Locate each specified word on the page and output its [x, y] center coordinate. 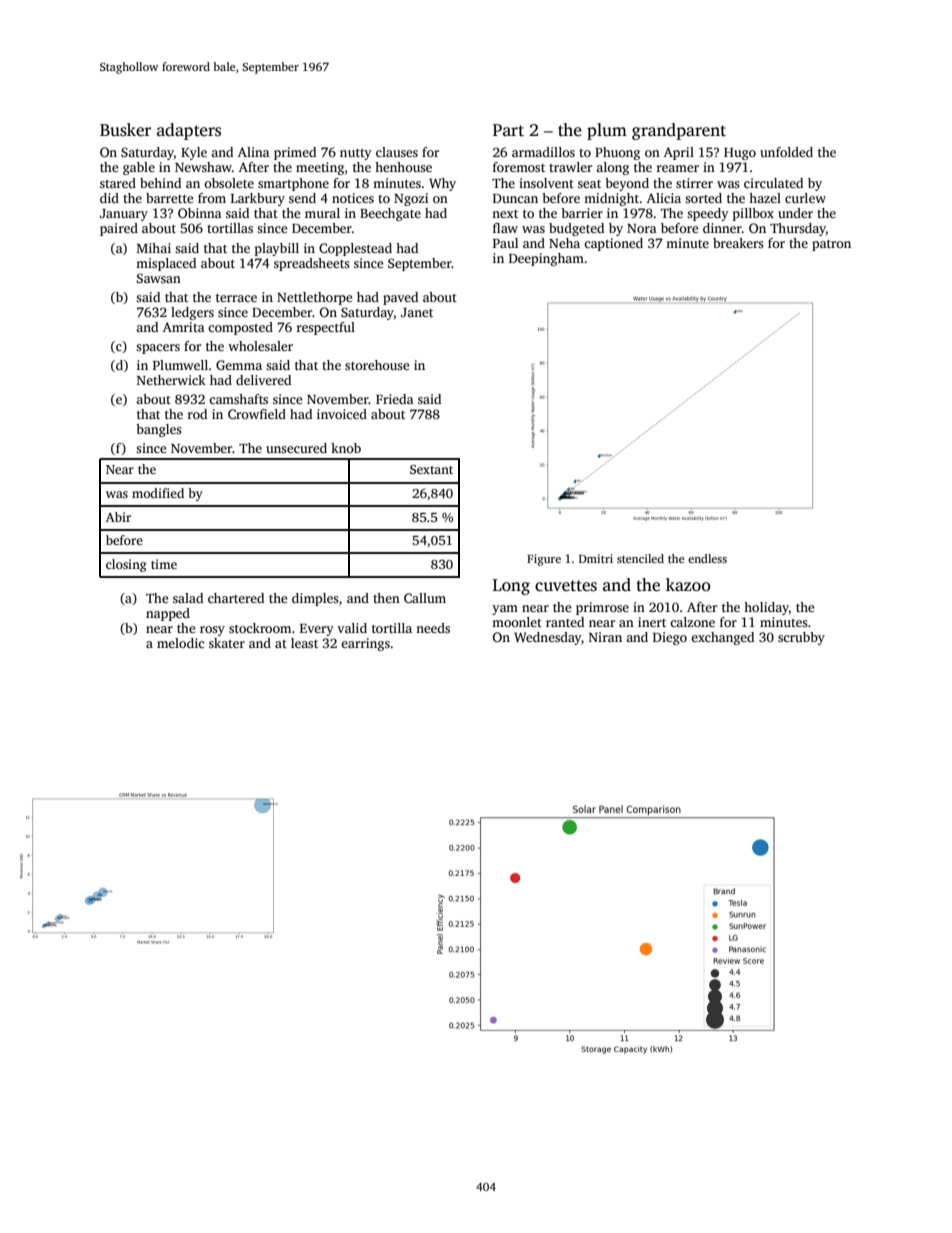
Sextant [431, 469]
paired [119, 229]
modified [158, 493]
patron [831, 245]
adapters [189, 131]
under [795, 213]
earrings [365, 644]
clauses [397, 152]
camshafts [238, 399]
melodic [180, 643]
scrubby [801, 638]
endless [707, 558]
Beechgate [390, 214]
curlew [805, 198]
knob [346, 448]
